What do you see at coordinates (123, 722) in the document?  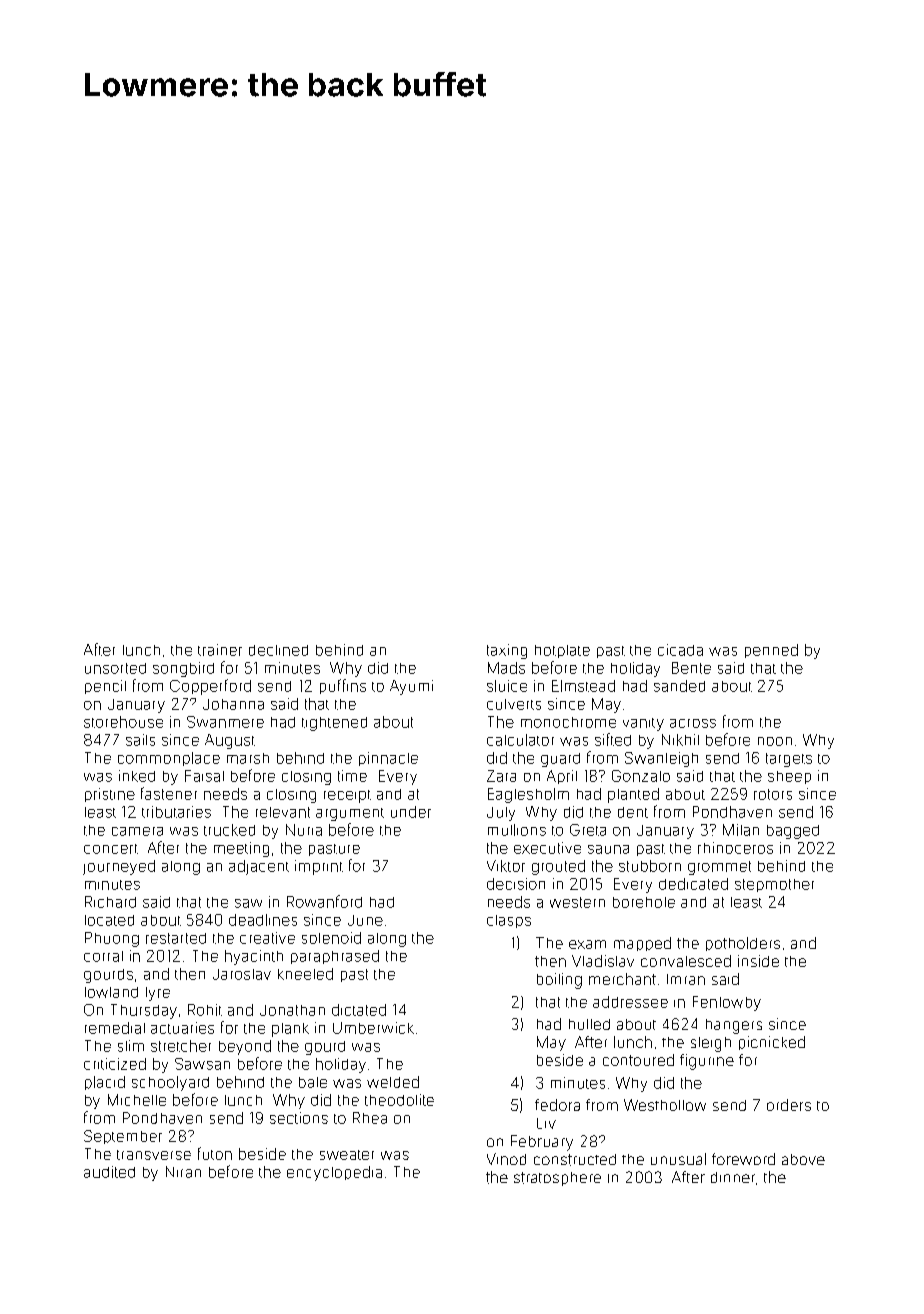 I see `storehouse` at bounding box center [123, 722].
